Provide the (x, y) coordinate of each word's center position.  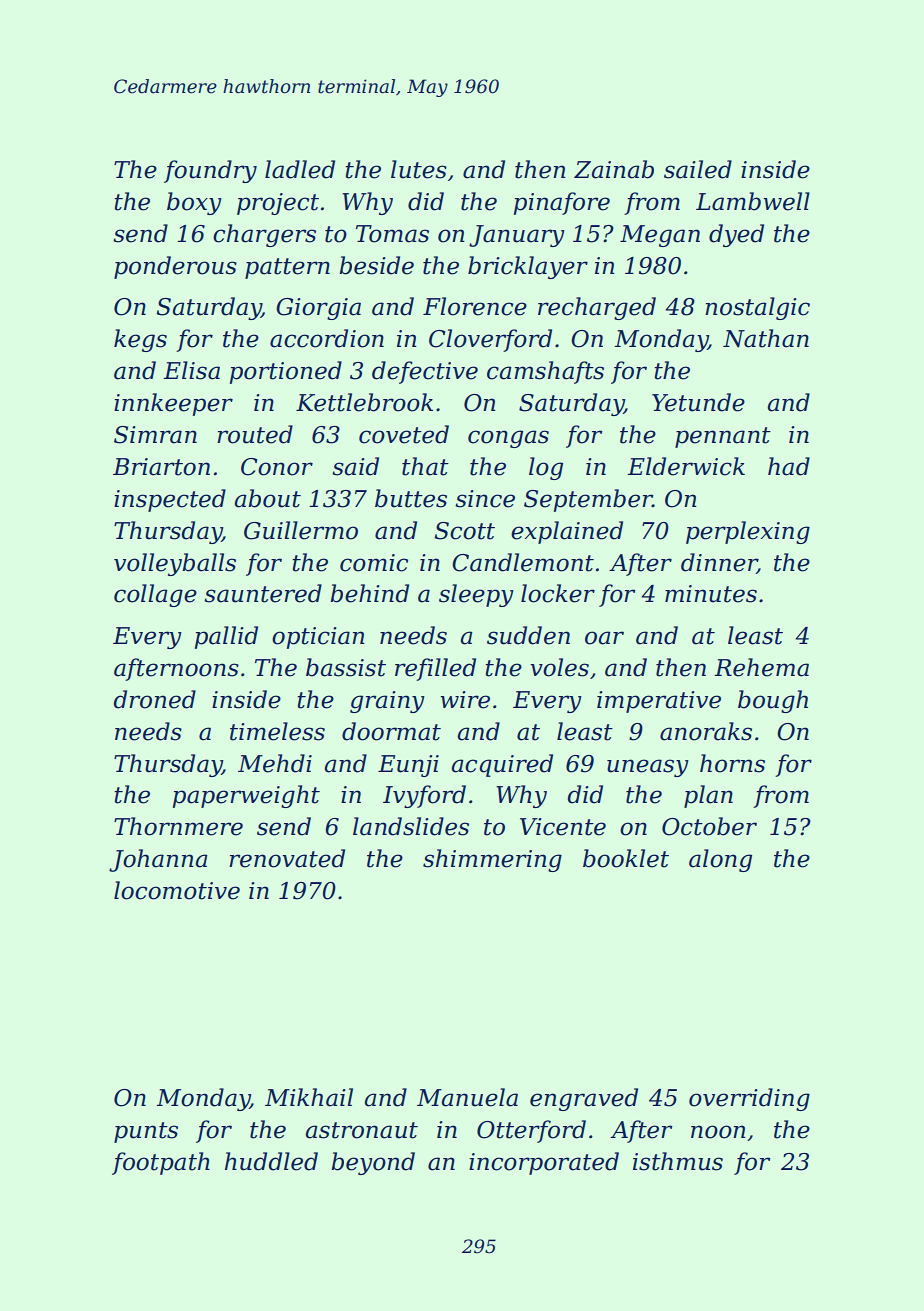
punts (146, 1132)
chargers (264, 235)
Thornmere (178, 826)
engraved (584, 1099)
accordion (327, 338)
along (720, 860)
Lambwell (753, 201)
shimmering (492, 860)
